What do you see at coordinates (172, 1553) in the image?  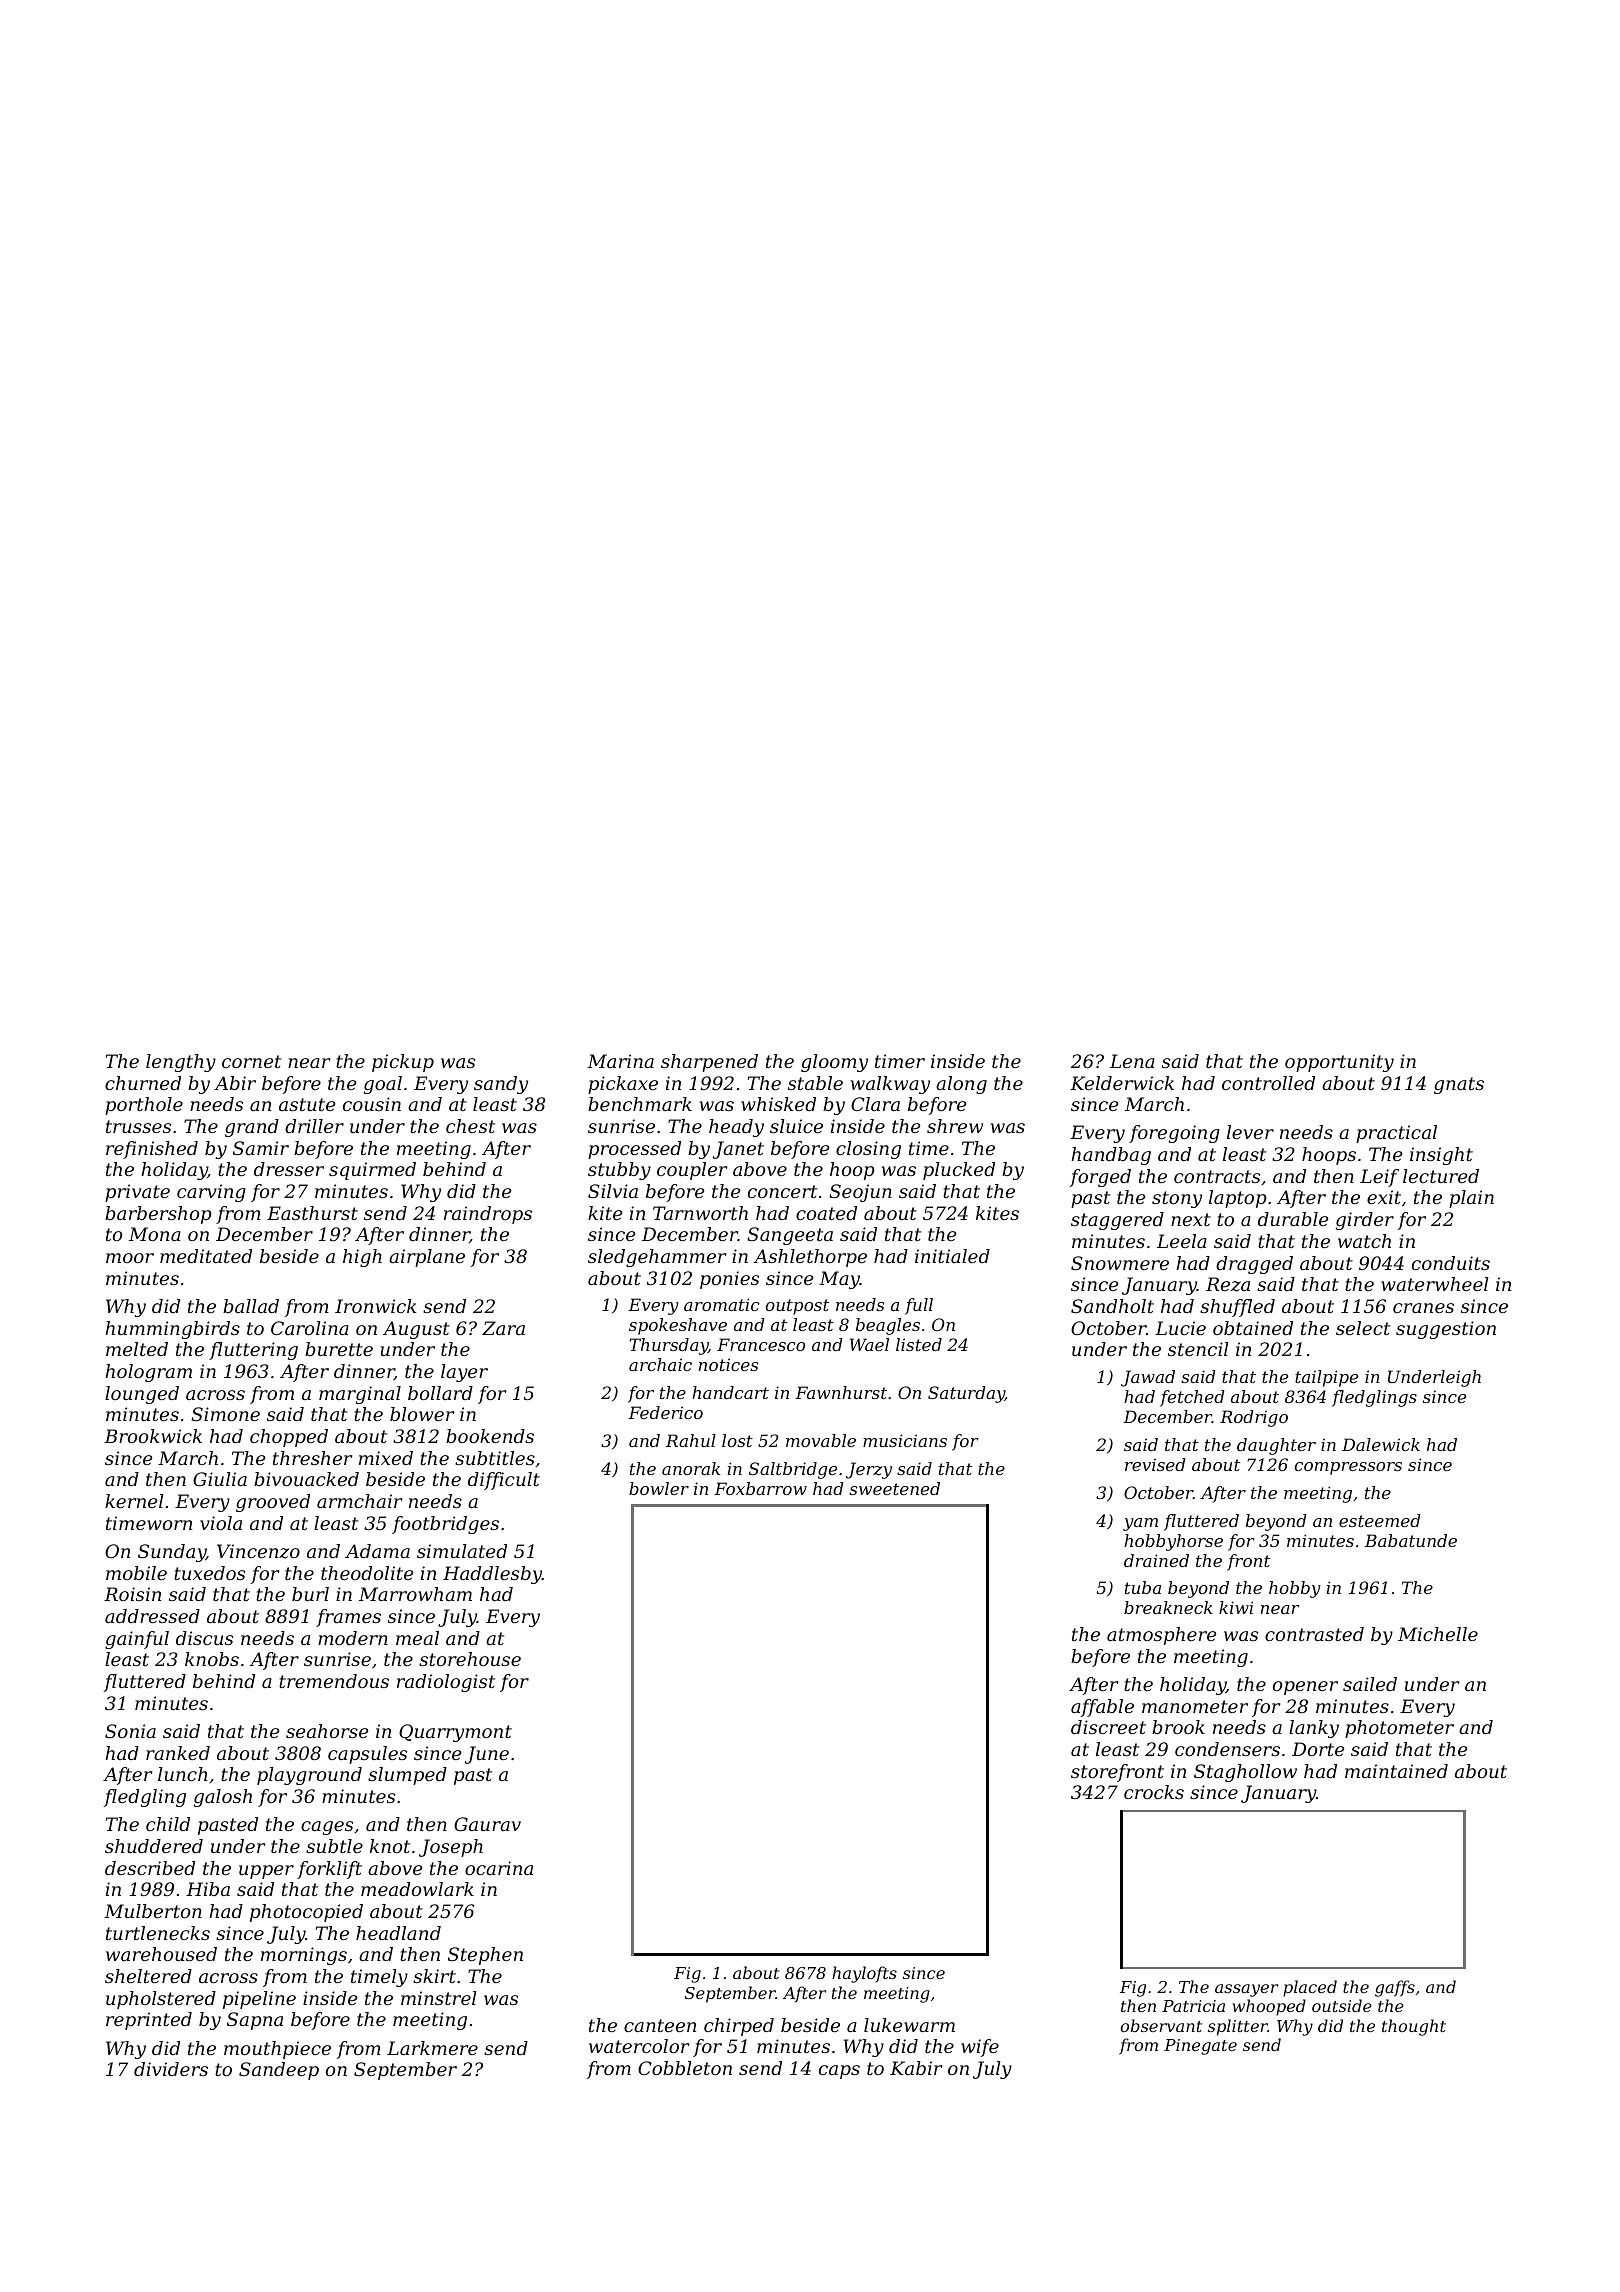 I see `Sunday` at bounding box center [172, 1553].
